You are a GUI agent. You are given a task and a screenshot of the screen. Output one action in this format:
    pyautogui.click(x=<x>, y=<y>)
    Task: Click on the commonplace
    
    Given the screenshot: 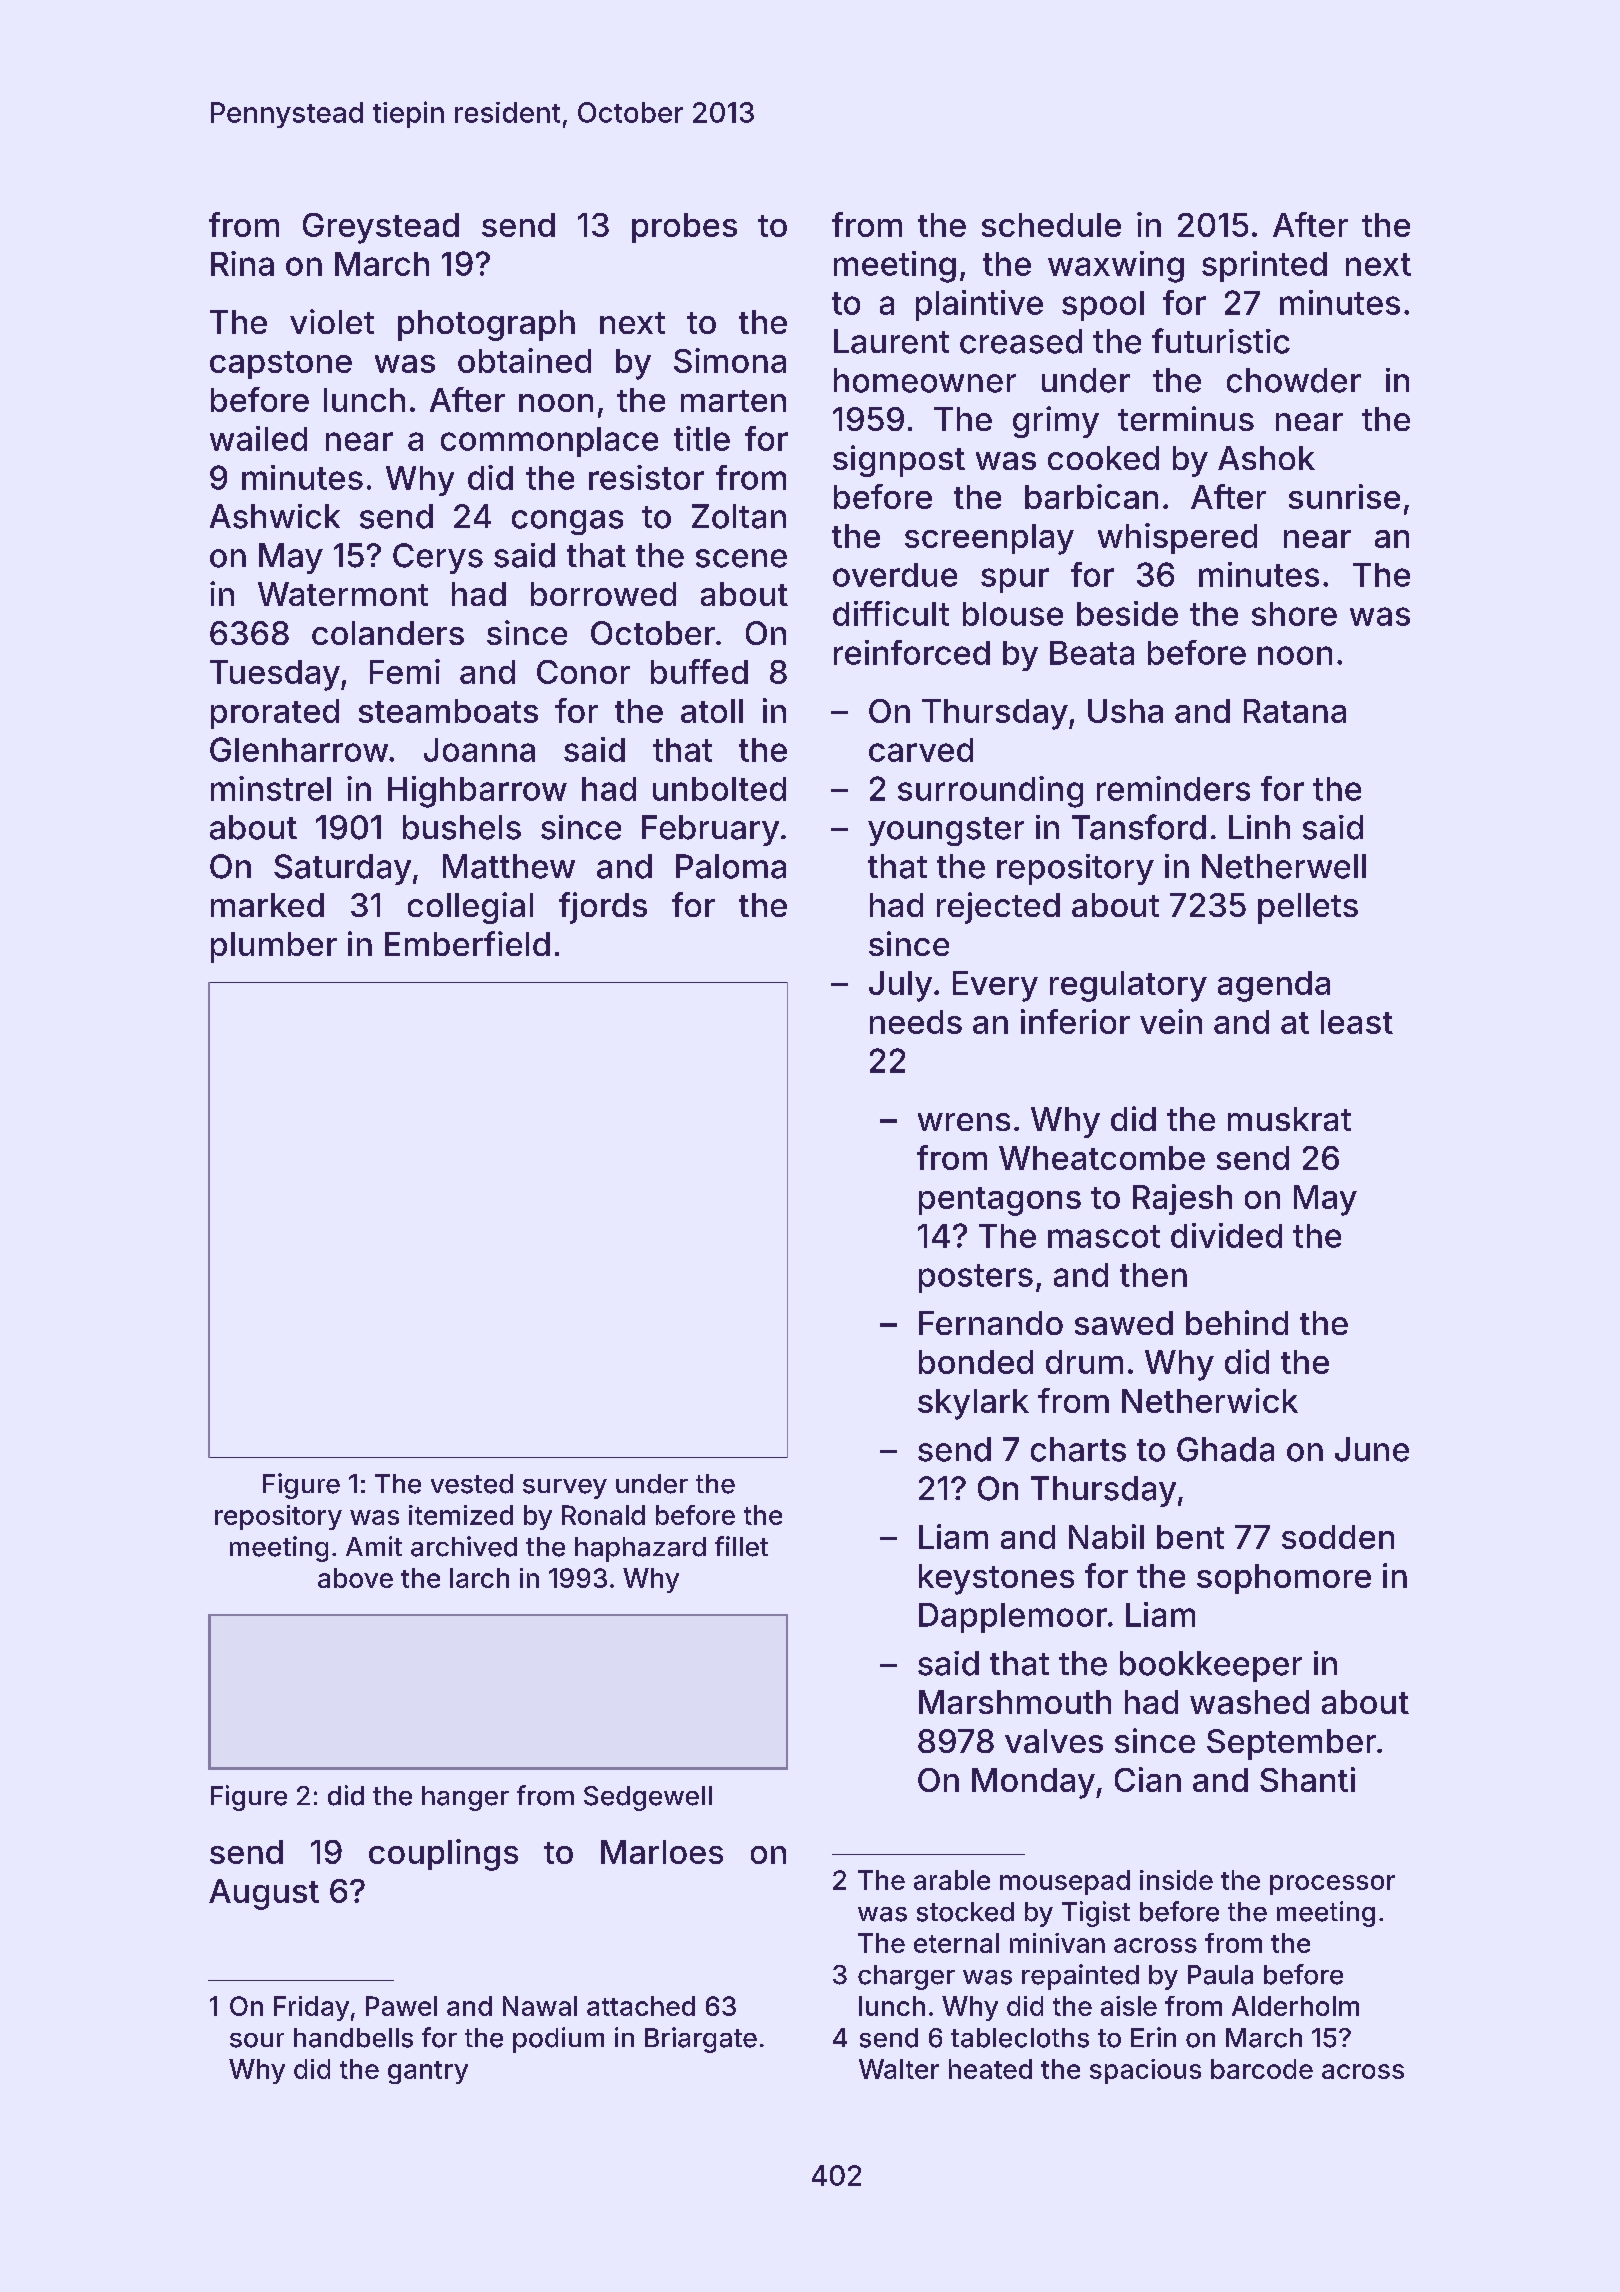 What is the action you would take?
    pyautogui.click(x=549, y=442)
